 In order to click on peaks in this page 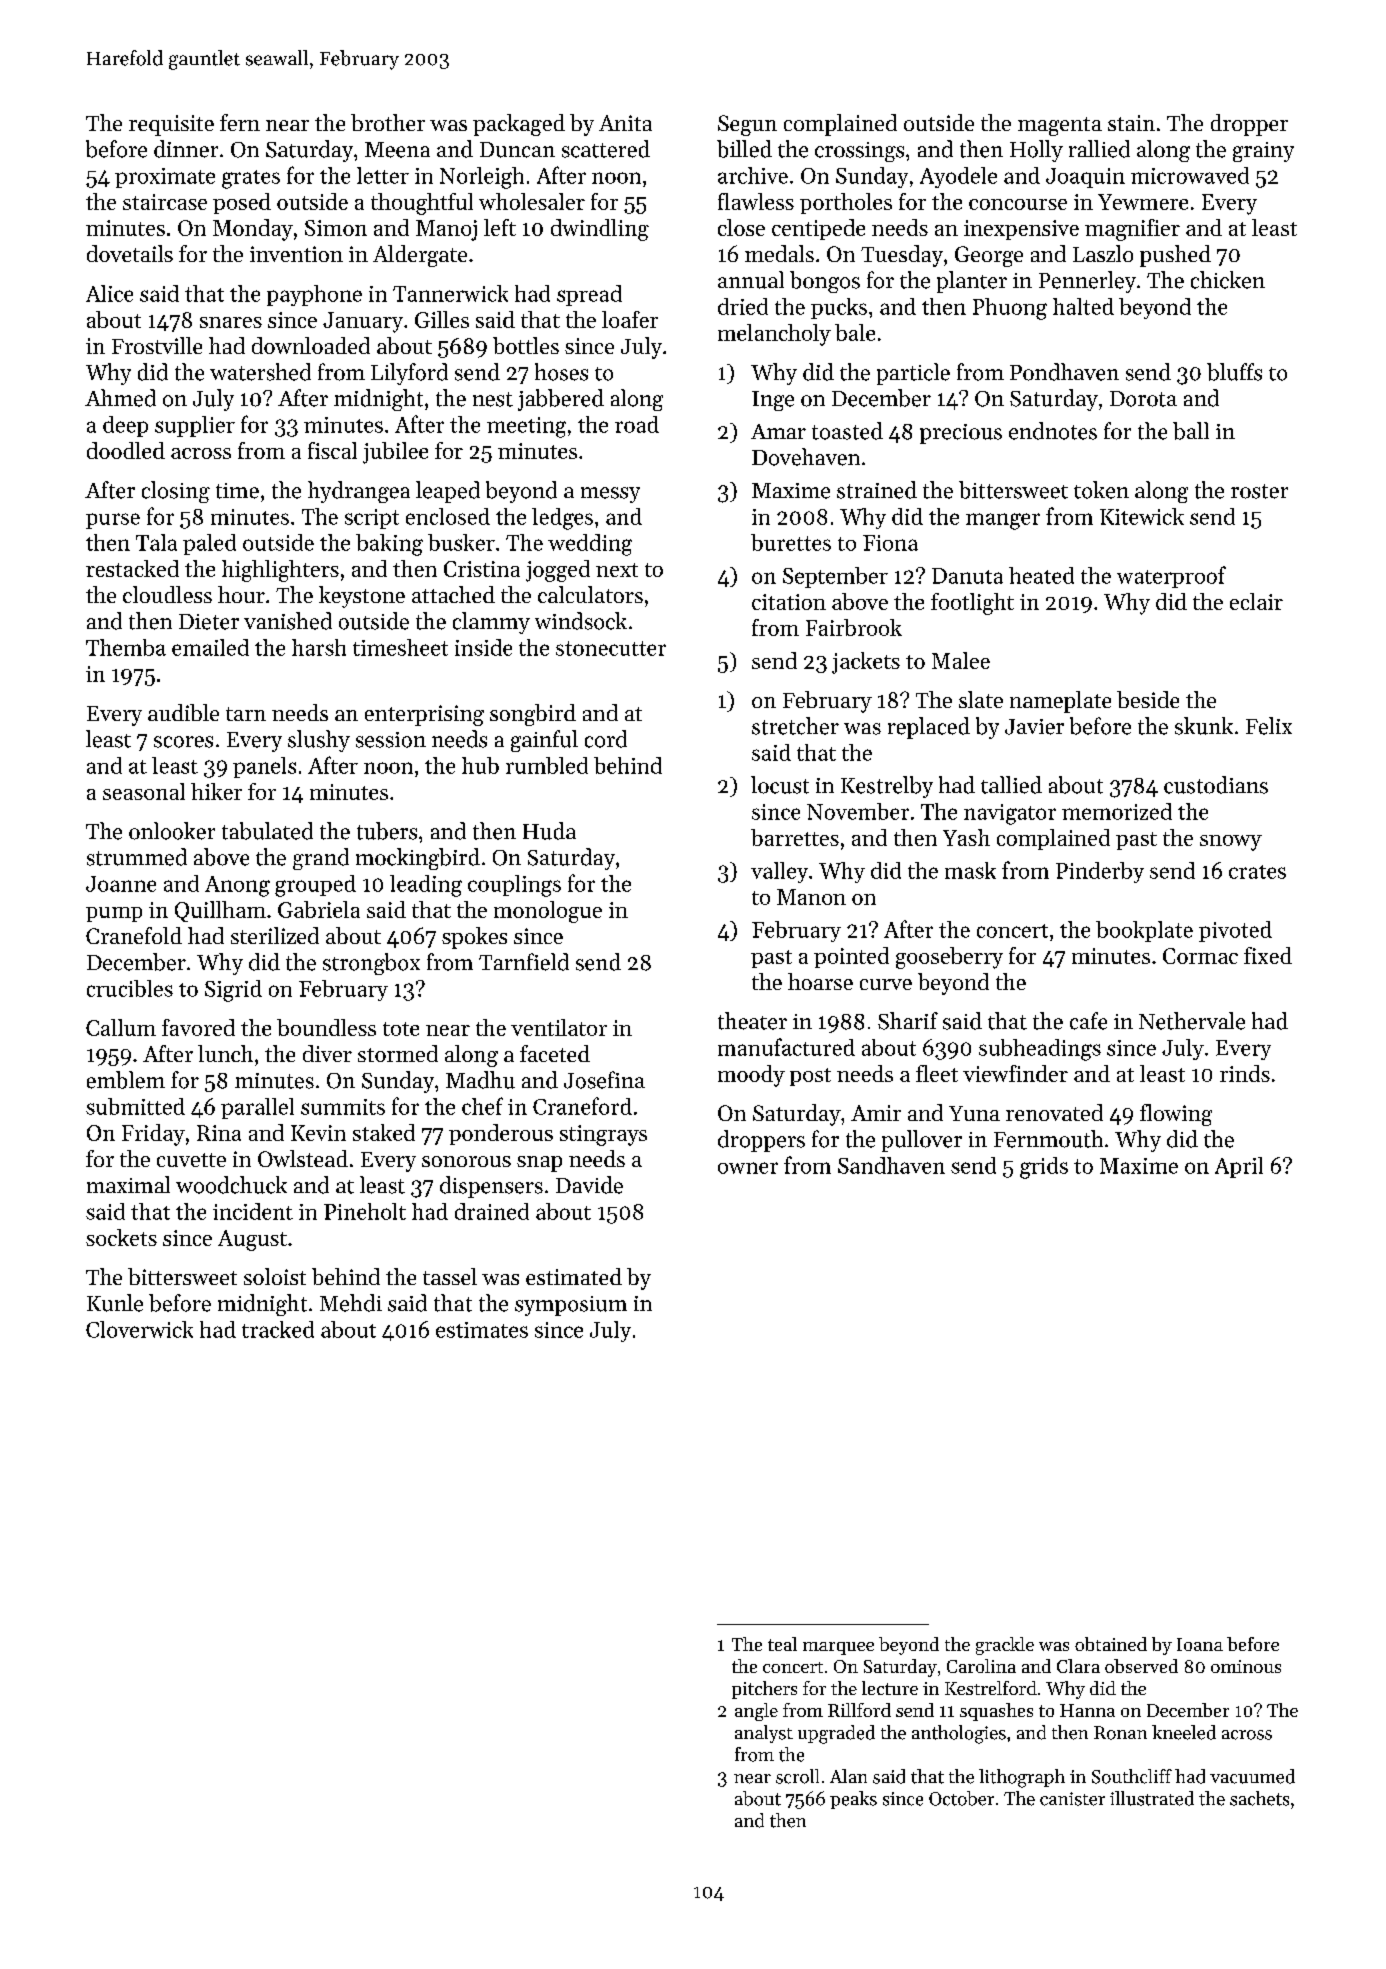, I will do `click(853, 1800)`.
